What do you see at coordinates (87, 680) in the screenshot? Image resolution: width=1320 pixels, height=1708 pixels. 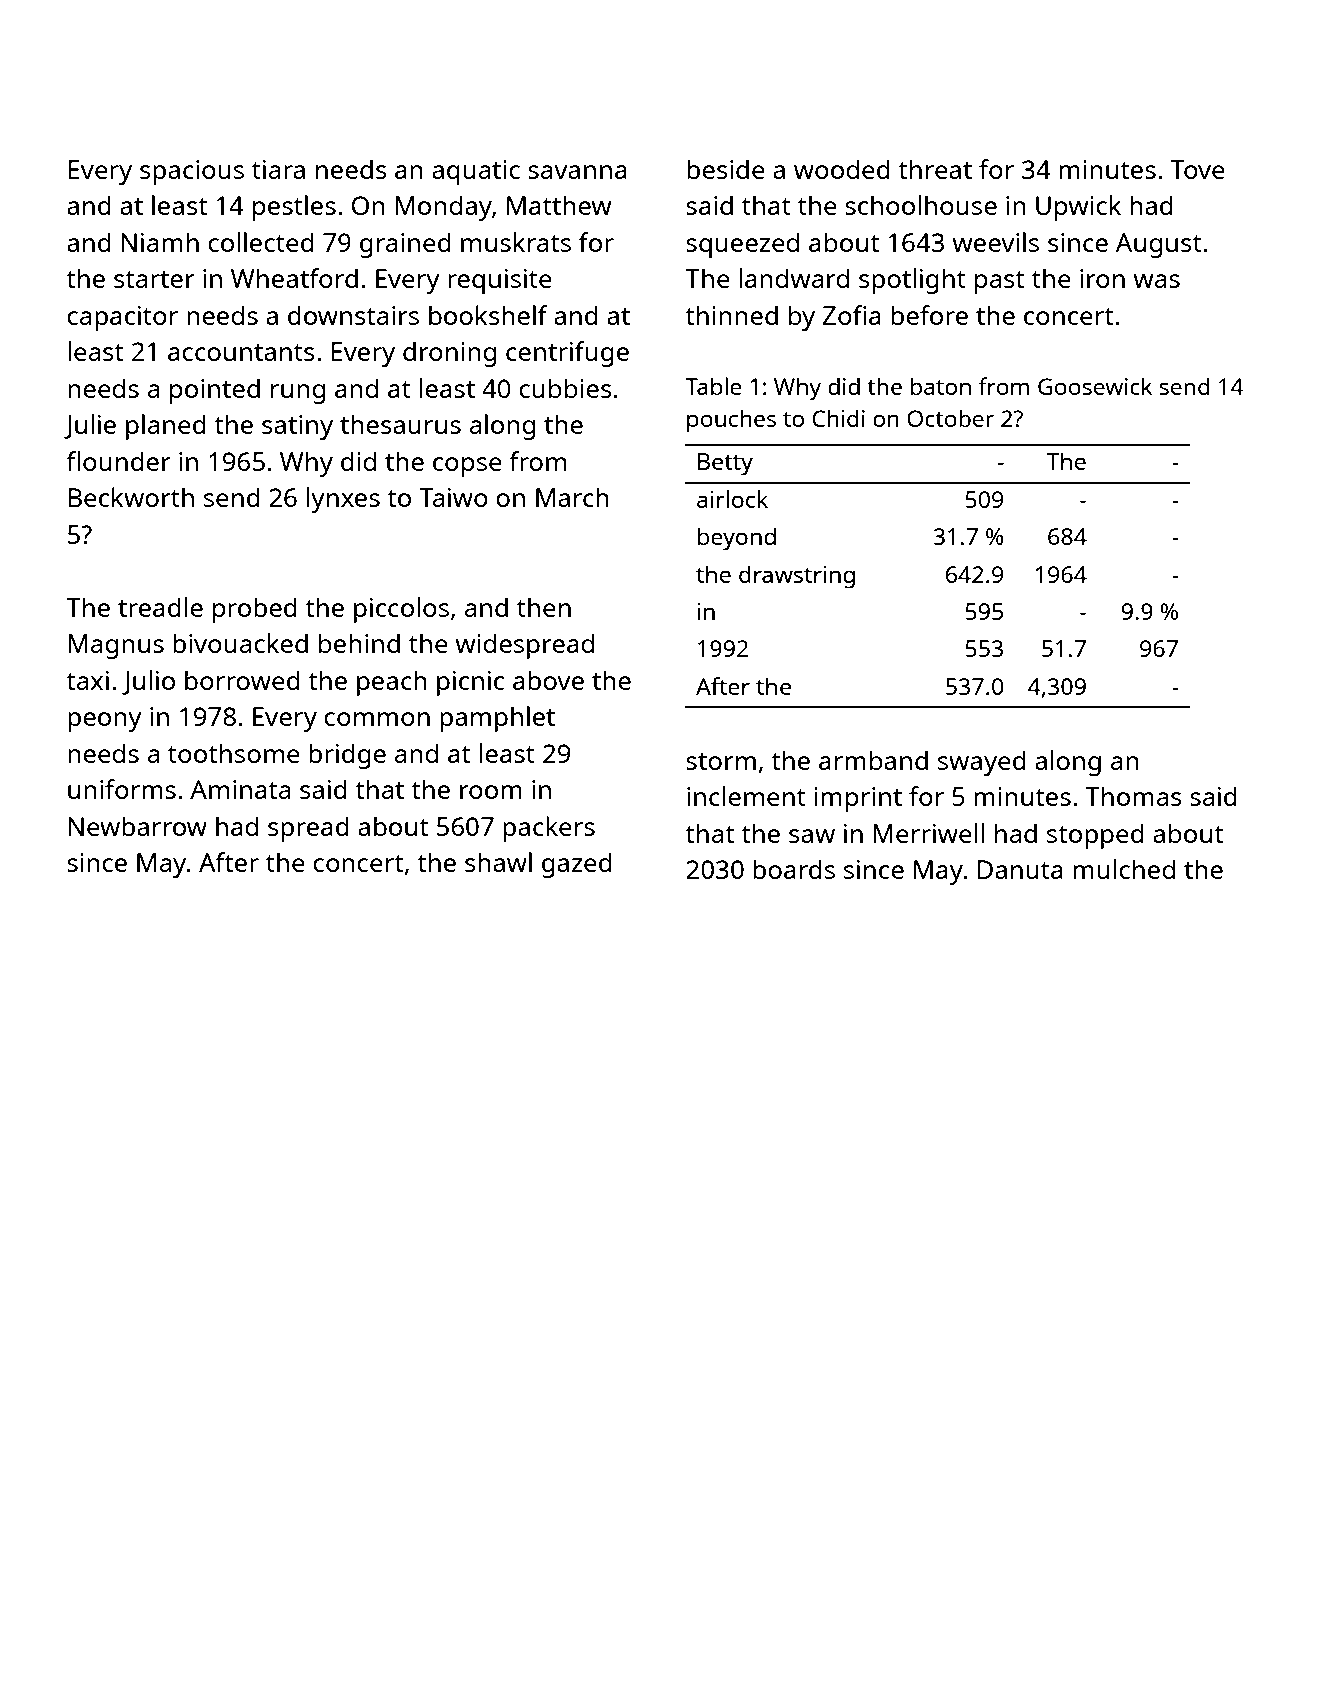 I see `taxi` at bounding box center [87, 680].
